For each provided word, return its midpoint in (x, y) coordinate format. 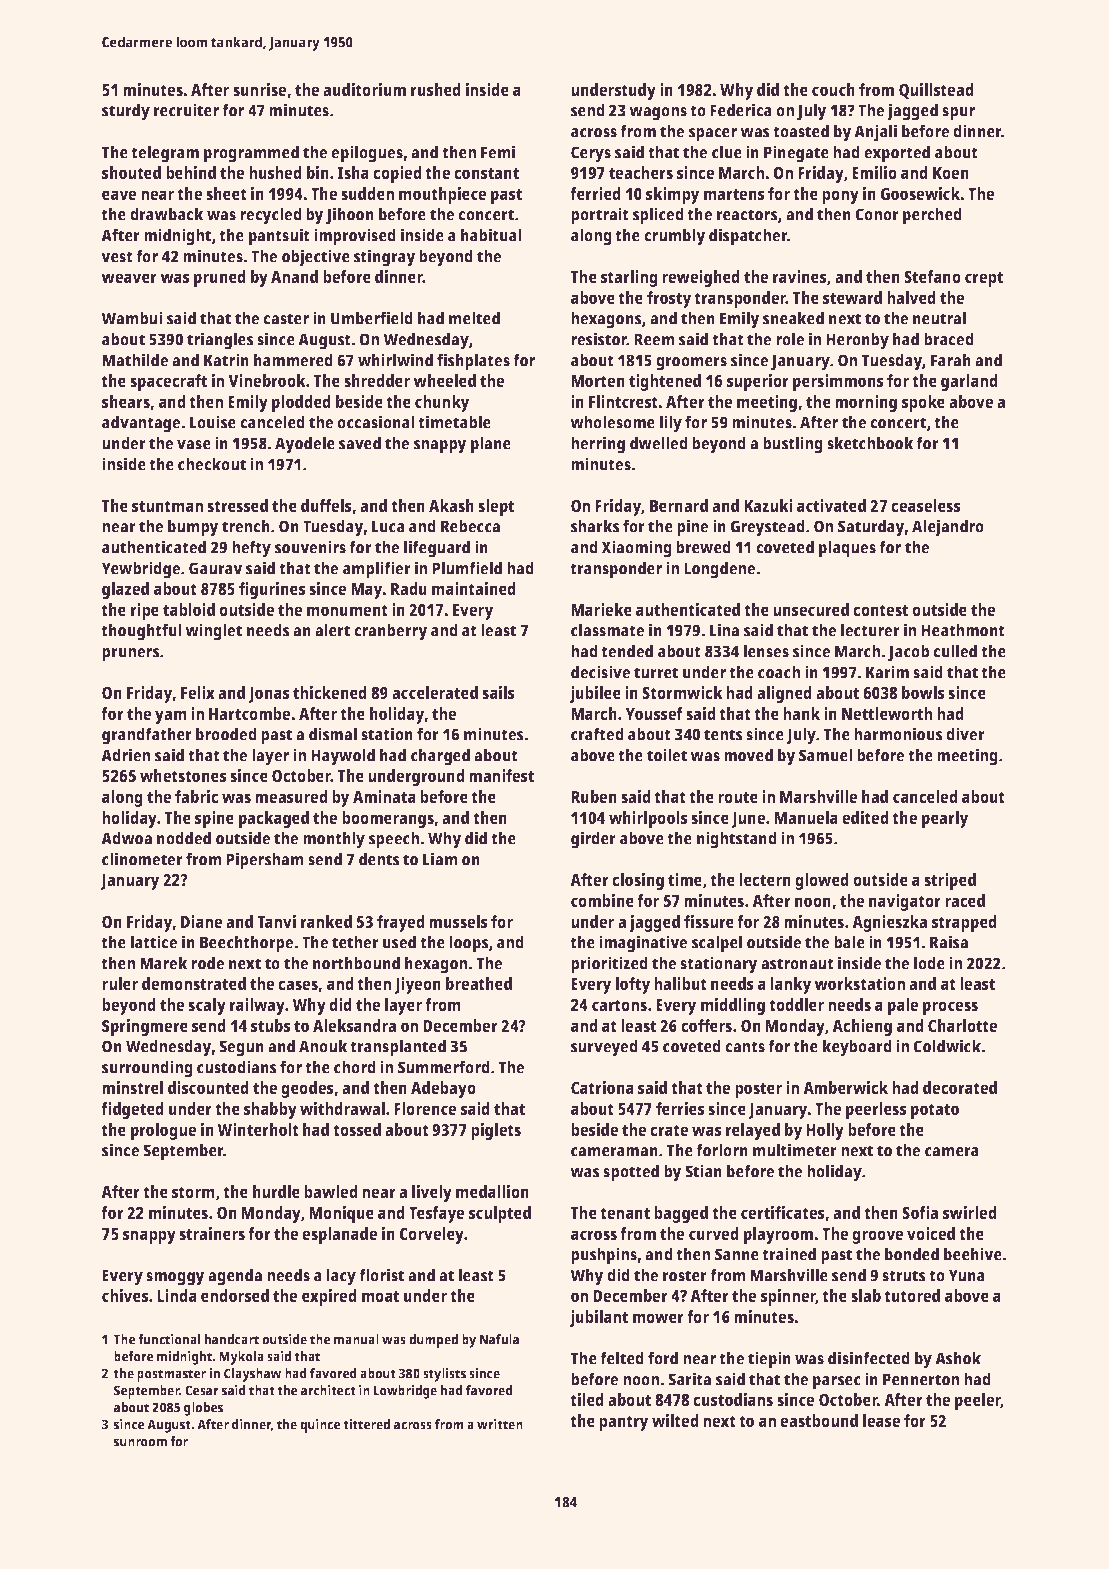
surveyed (604, 1048)
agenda (235, 1277)
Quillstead (936, 91)
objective (316, 258)
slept (496, 507)
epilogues (367, 154)
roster (685, 1276)
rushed (436, 89)
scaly (207, 1006)
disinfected (869, 1358)
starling (629, 278)
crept (984, 279)
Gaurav (216, 568)
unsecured (811, 609)
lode (929, 963)
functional (169, 1339)
